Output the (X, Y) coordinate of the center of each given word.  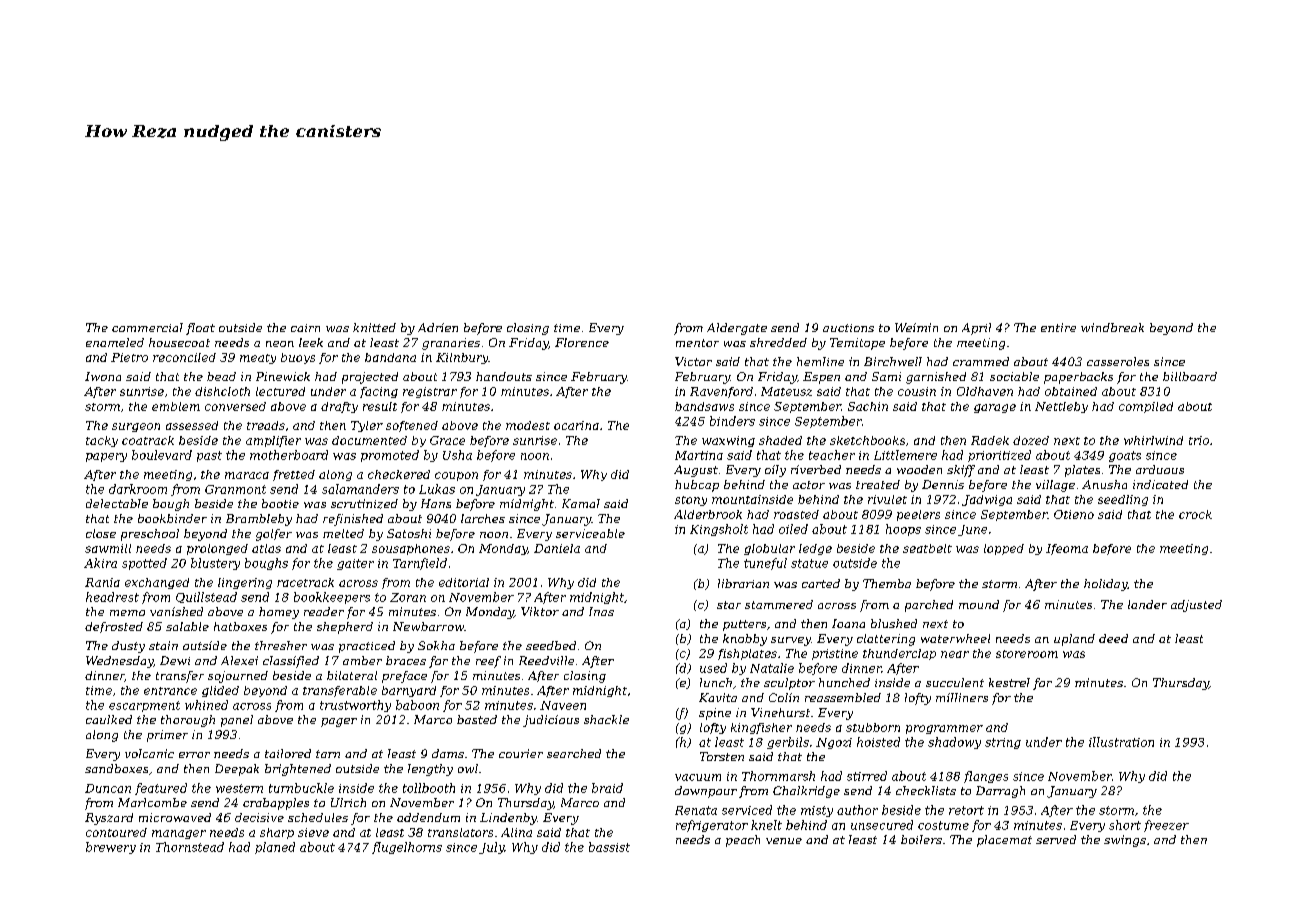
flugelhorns (407, 848)
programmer (944, 729)
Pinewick (283, 376)
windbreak (1112, 327)
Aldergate (737, 329)
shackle (606, 719)
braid (607, 788)
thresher (281, 645)
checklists (926, 790)
